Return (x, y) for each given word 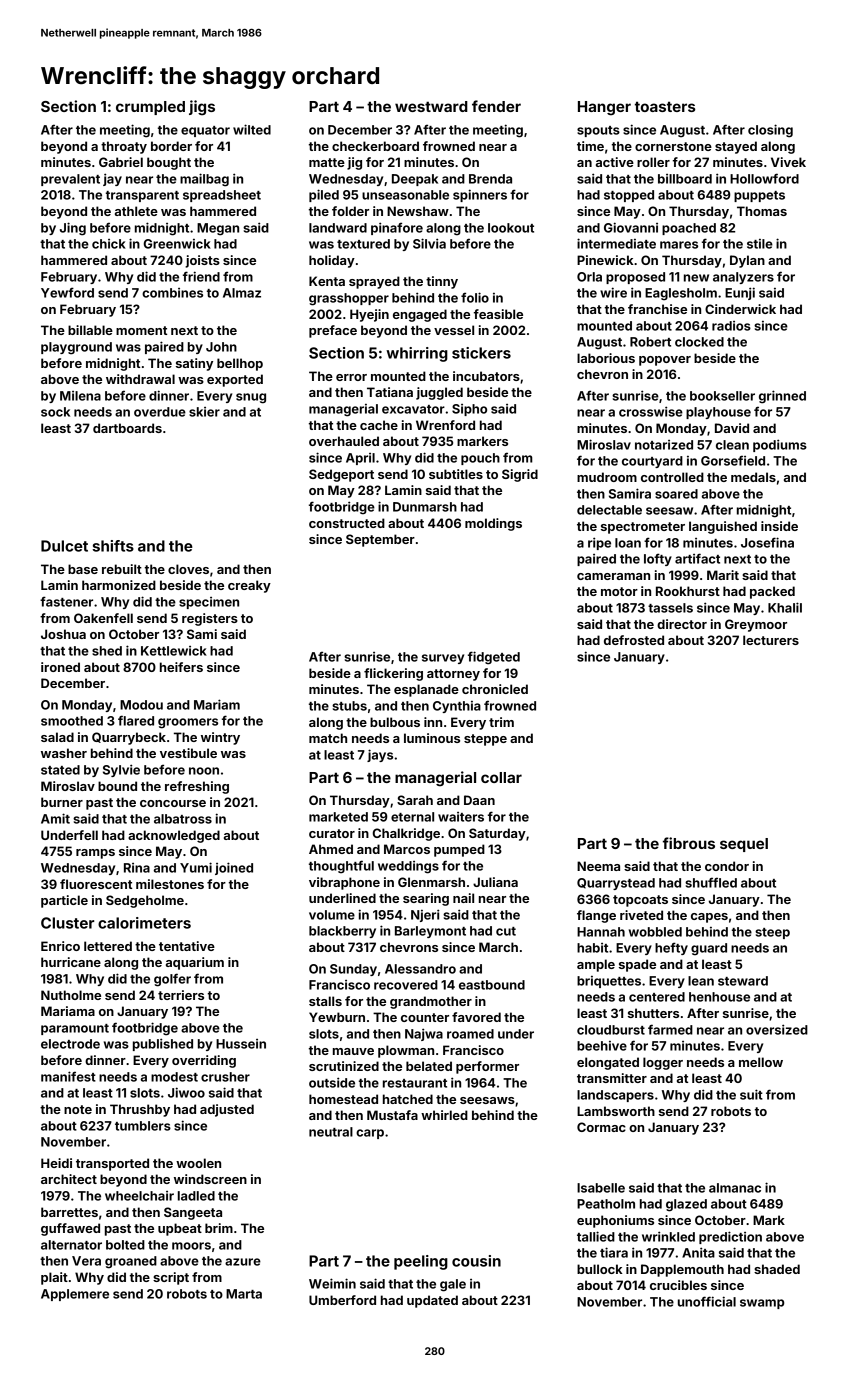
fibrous (689, 843)
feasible (498, 314)
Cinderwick (740, 309)
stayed (736, 147)
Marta (244, 1294)
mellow (761, 1062)
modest (174, 1077)
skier (204, 412)
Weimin (332, 1283)
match (328, 738)
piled (324, 195)
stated (60, 770)
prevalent (70, 180)
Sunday (353, 970)
